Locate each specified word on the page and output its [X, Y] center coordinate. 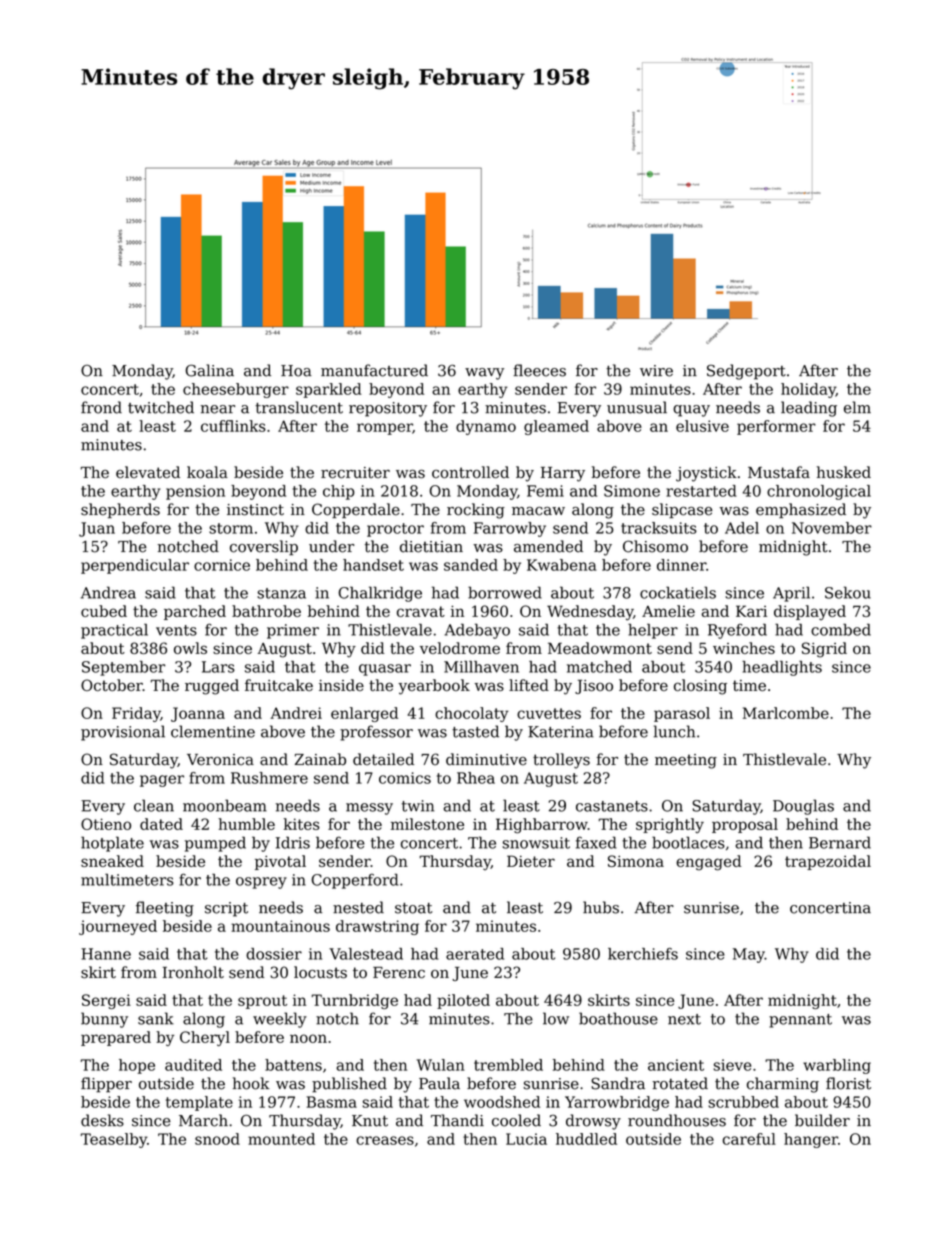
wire [656, 371]
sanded [471, 565]
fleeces [539, 370]
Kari [751, 611]
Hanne [106, 954]
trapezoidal [828, 862]
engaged [709, 863]
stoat [413, 908]
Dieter [531, 861]
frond [101, 407]
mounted [281, 1139]
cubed [104, 611]
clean [154, 805]
